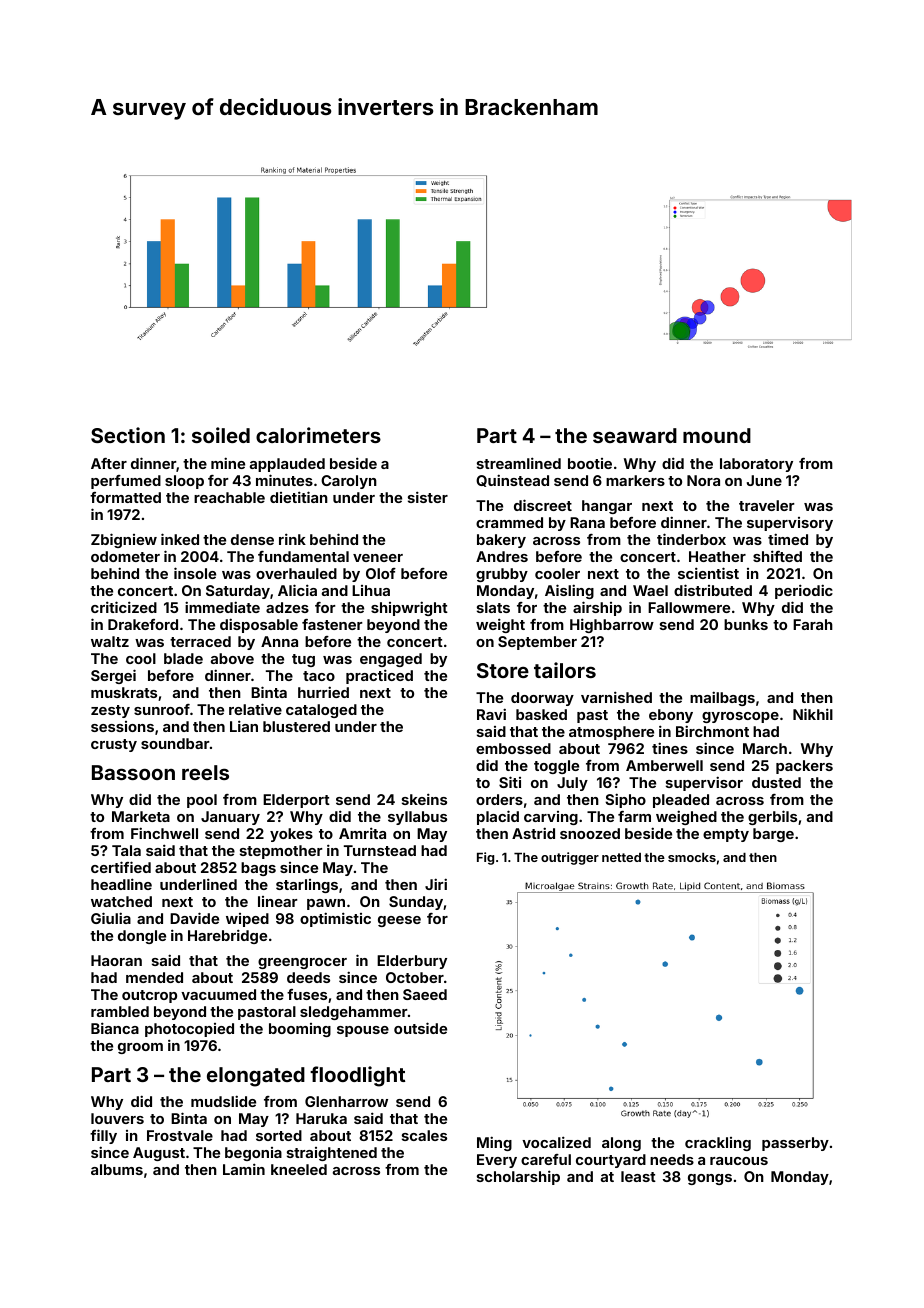 This image has width=924, height=1308. Describe the element at coordinates (795, 1144) in the image. I see `passerby` at that location.
